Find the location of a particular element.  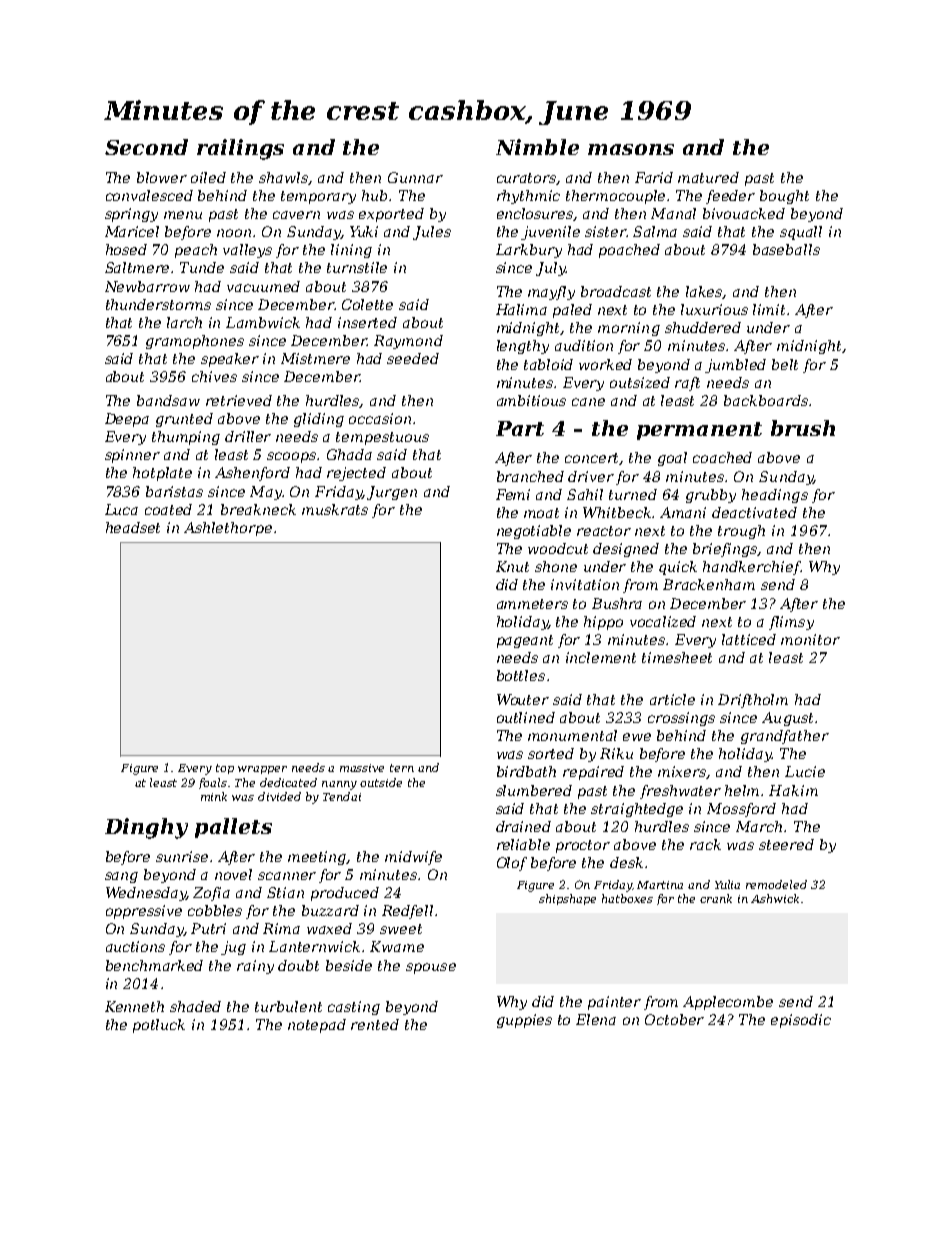

seeded is located at coordinates (413, 358).
